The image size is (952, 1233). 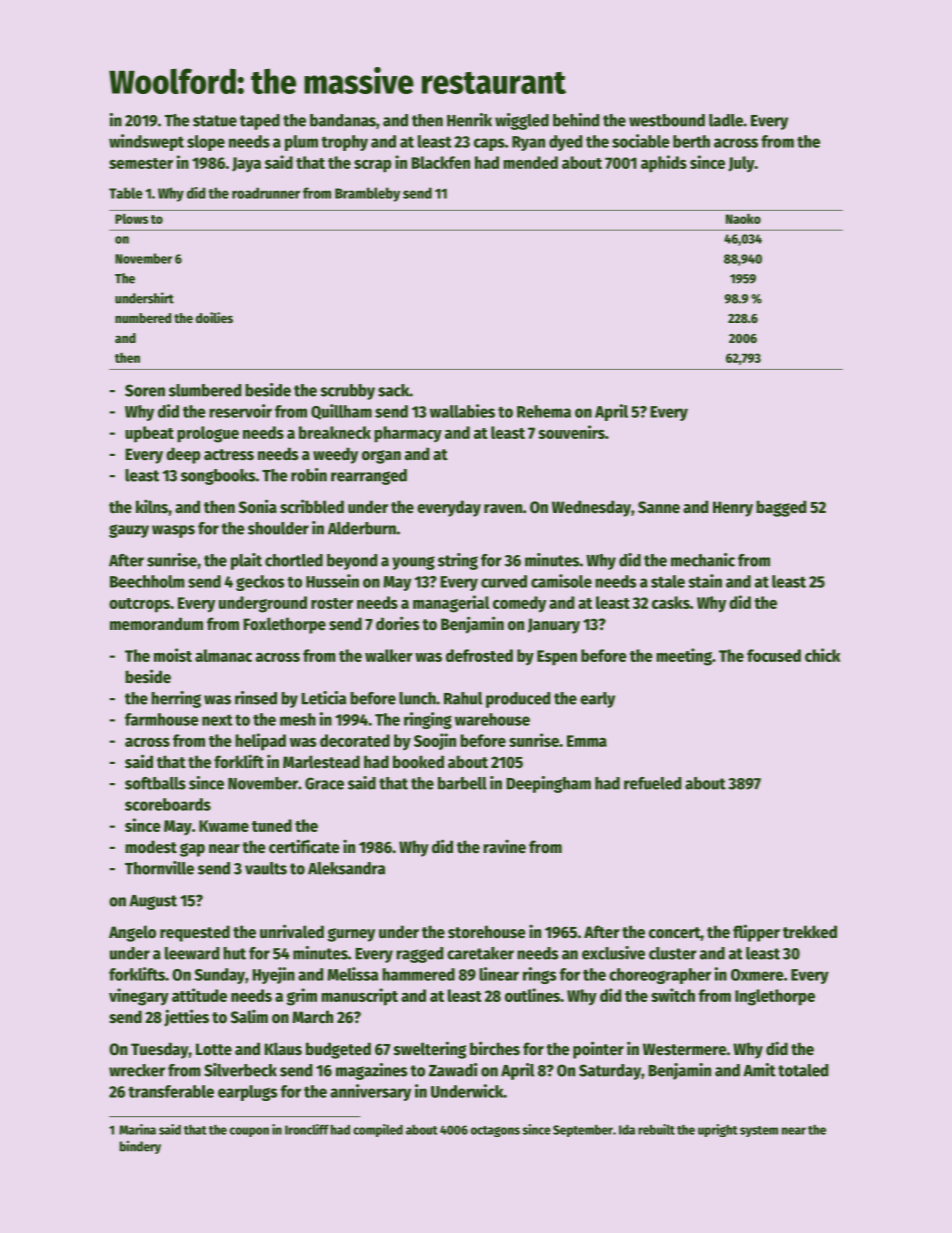 I want to click on Rehema, so click(x=544, y=411).
